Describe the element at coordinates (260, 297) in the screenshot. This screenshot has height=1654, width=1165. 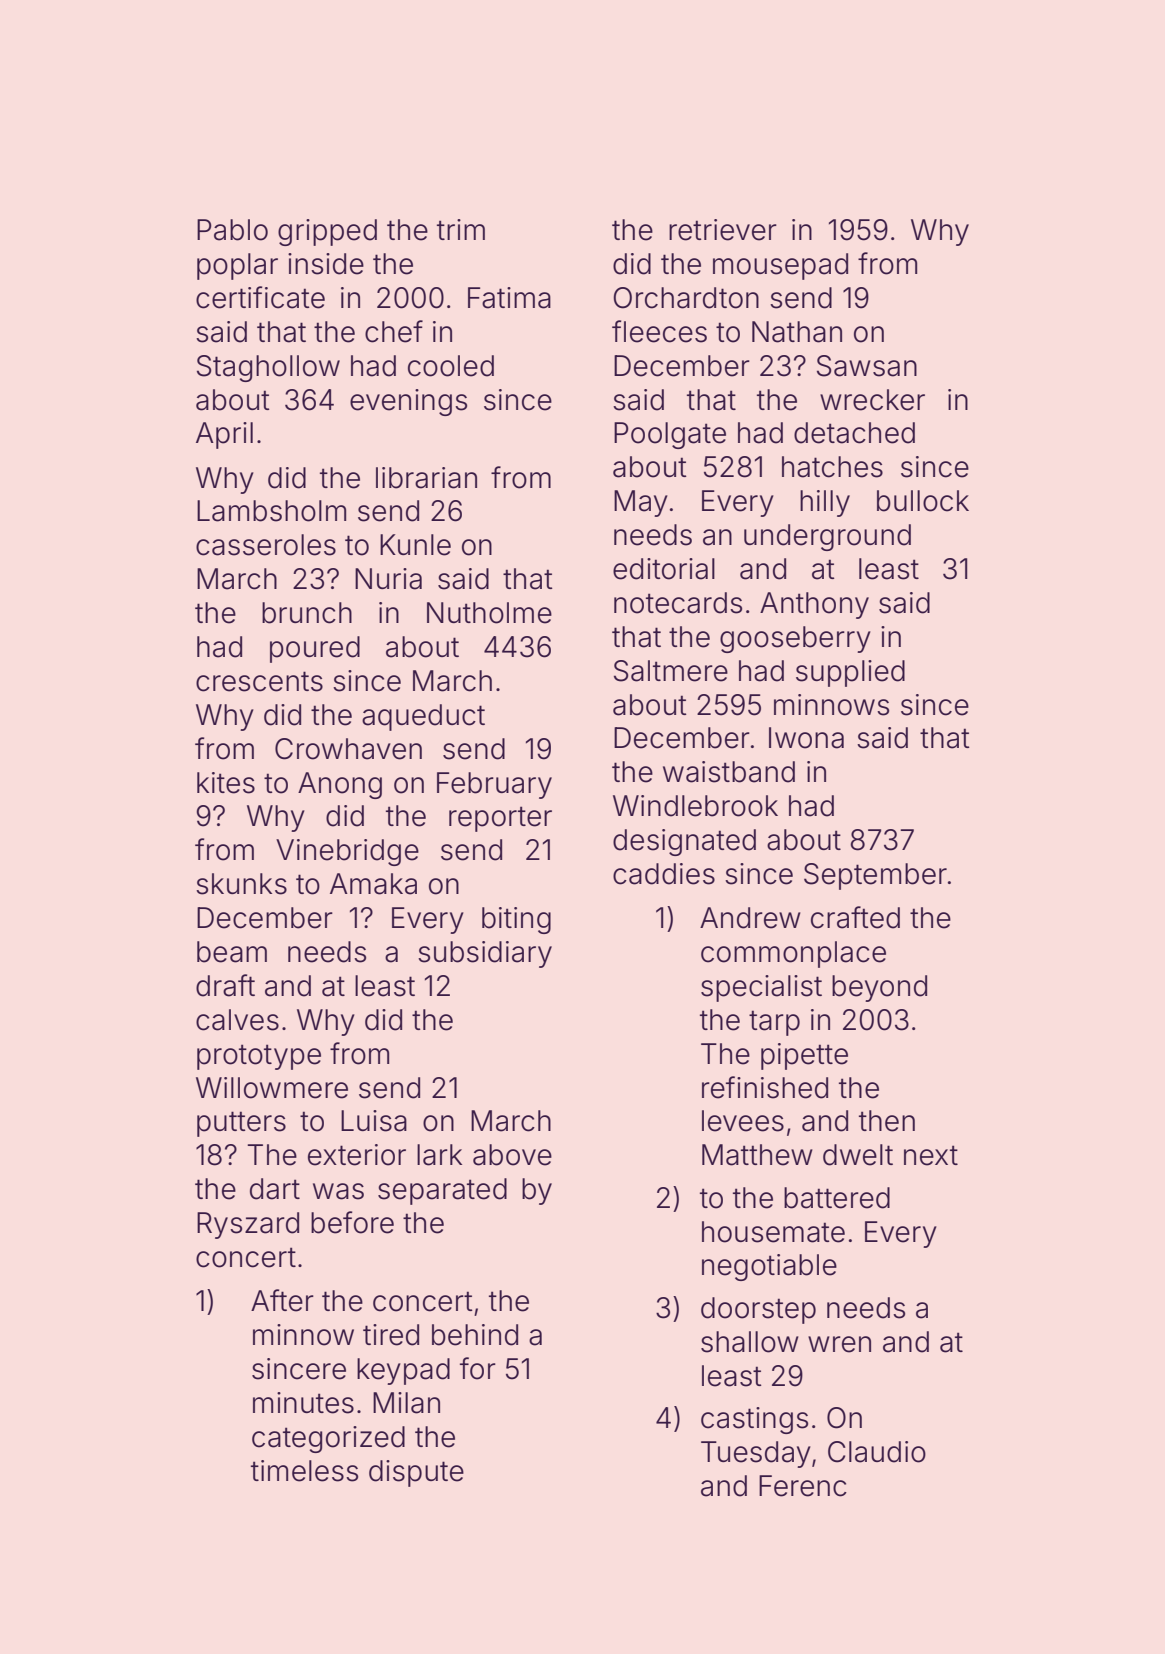
I see `certificate` at that location.
